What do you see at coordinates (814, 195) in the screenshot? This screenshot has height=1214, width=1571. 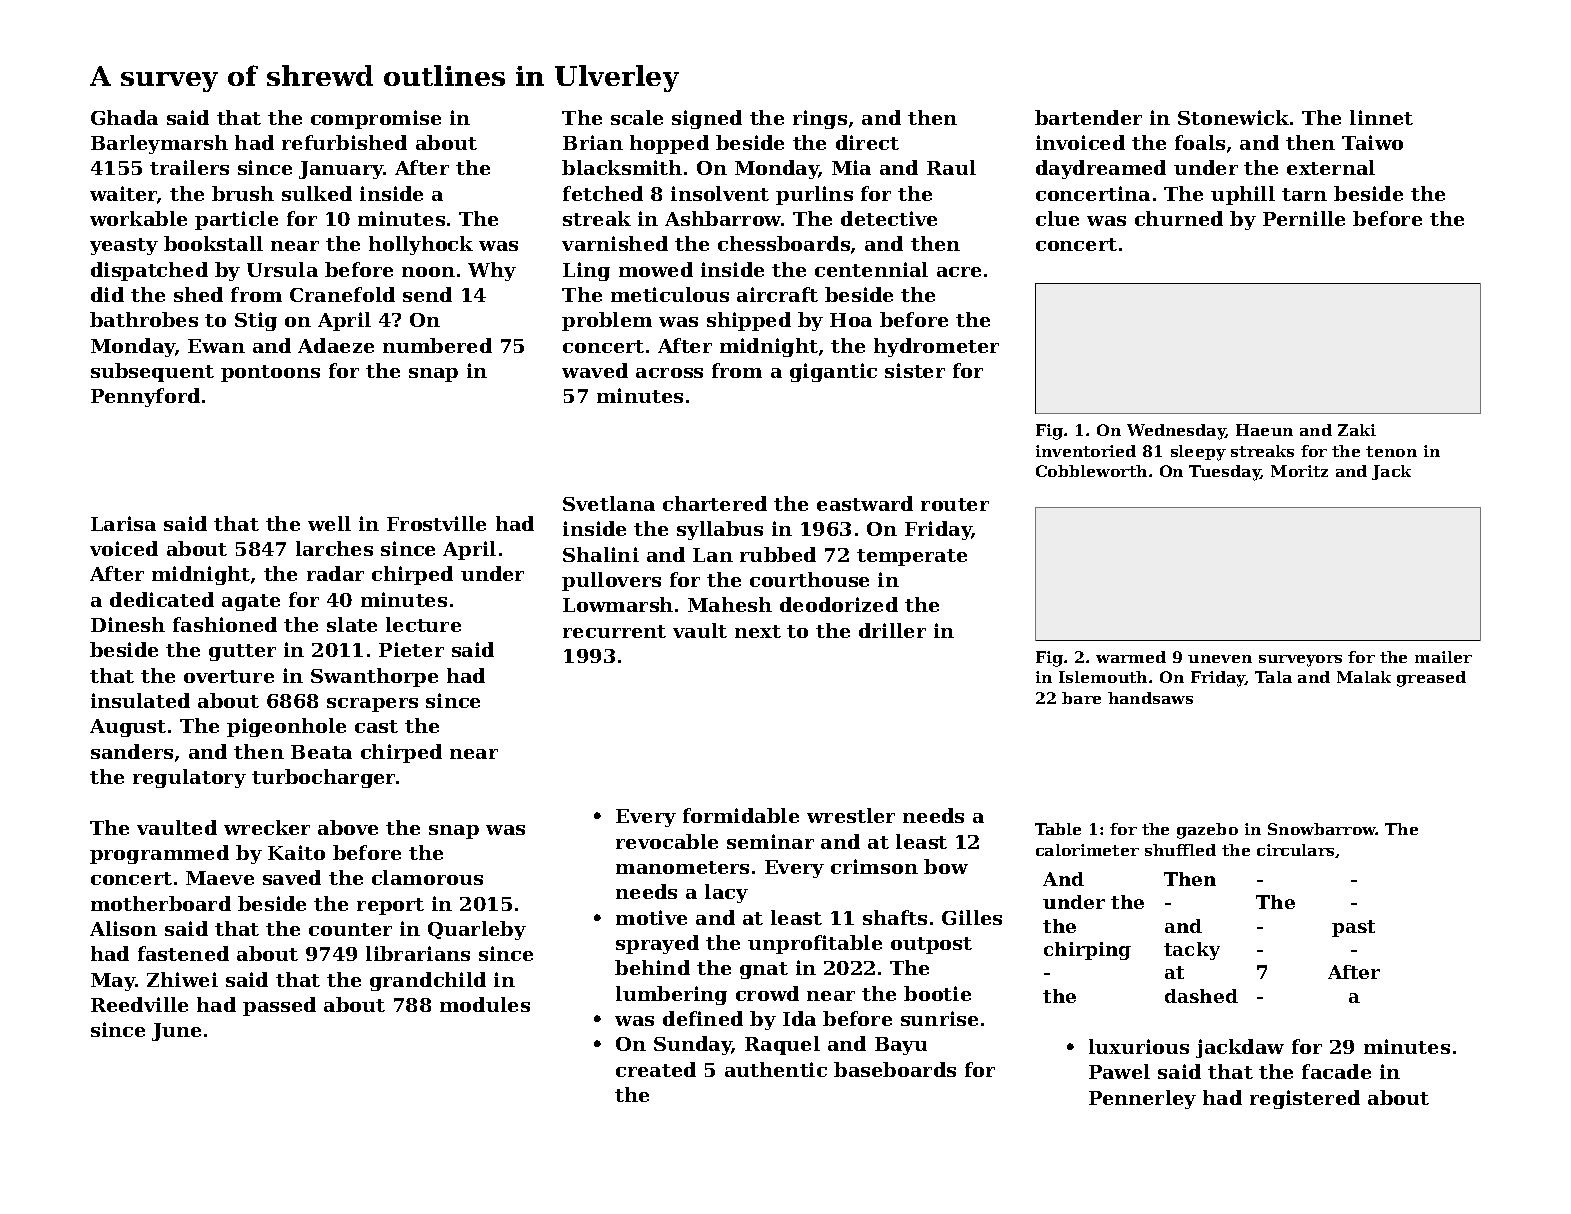 I see `purlins` at bounding box center [814, 195].
